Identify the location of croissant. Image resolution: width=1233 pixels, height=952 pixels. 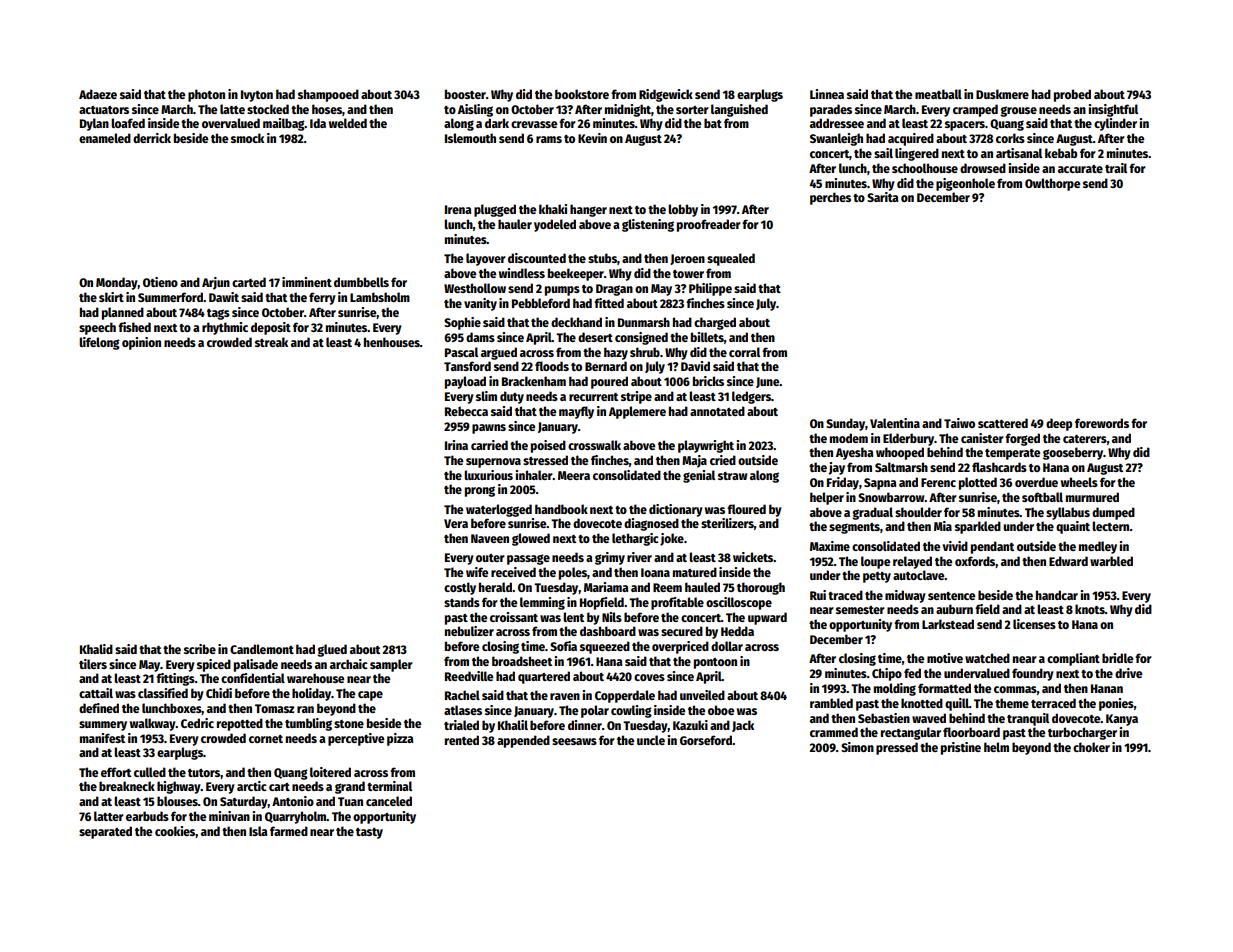
(514, 617).
